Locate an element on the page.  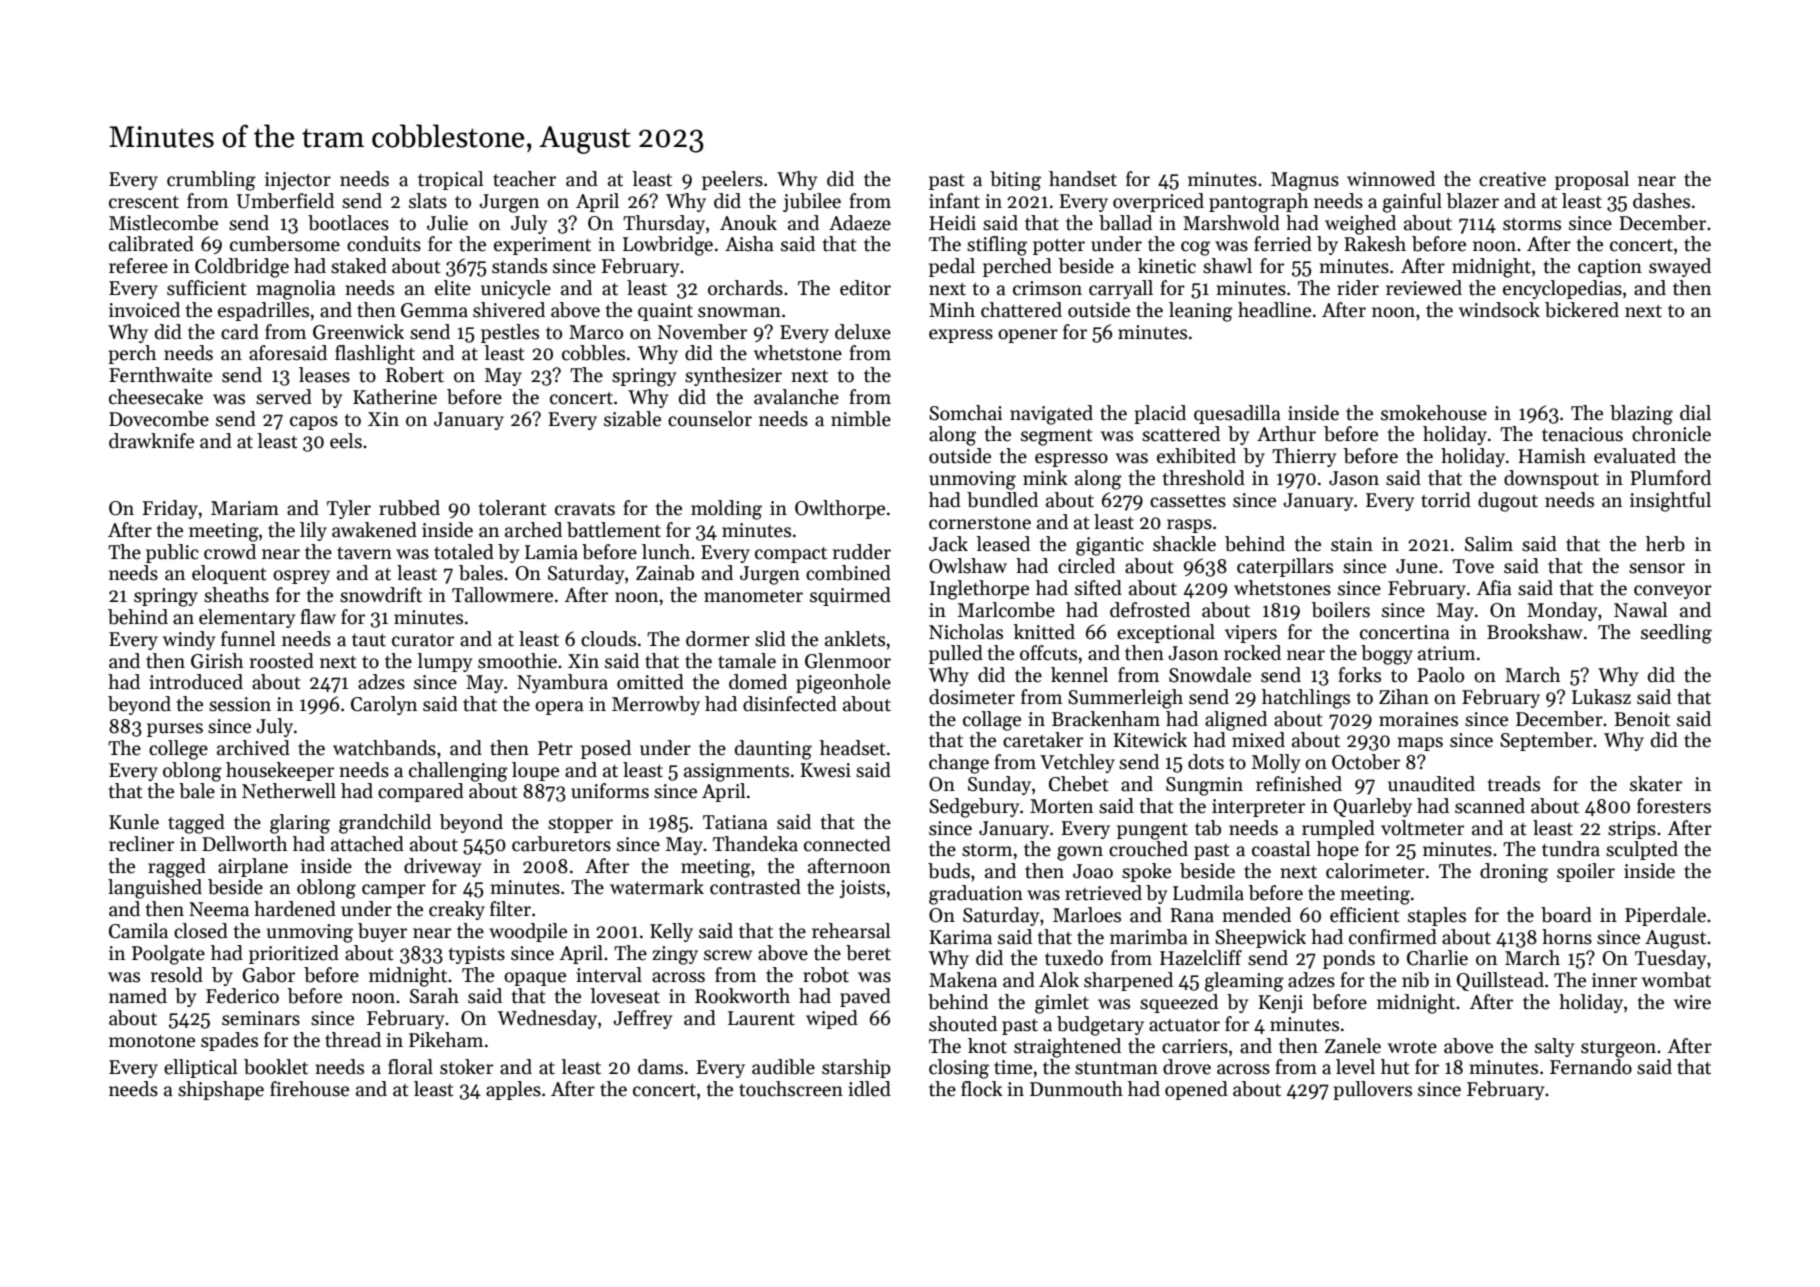
biting is located at coordinates (1015, 181).
